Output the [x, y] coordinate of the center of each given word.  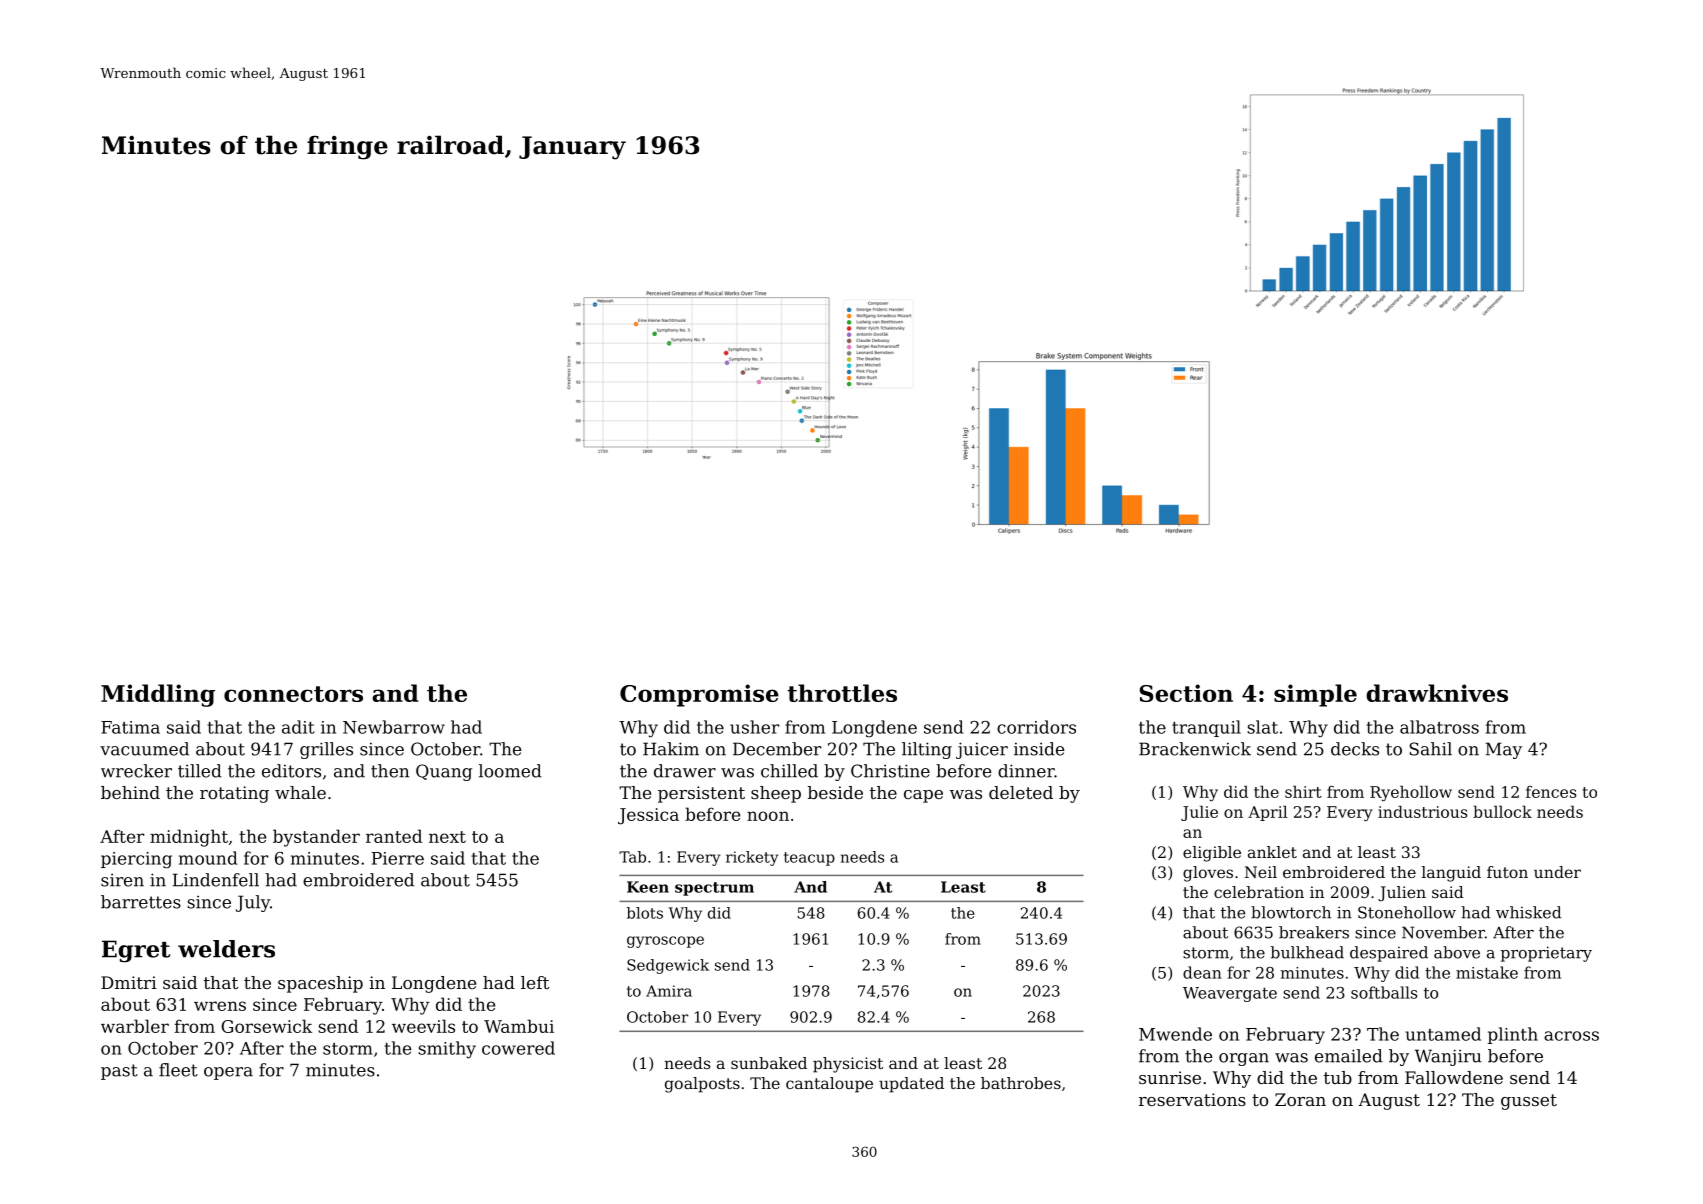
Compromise [699, 695]
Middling [158, 695]
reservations [1192, 1099]
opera [228, 1073]
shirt [1303, 791]
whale [300, 792]
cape [923, 796]
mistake [1487, 972]
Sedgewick [668, 966]
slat [1262, 727]
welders [226, 949]
